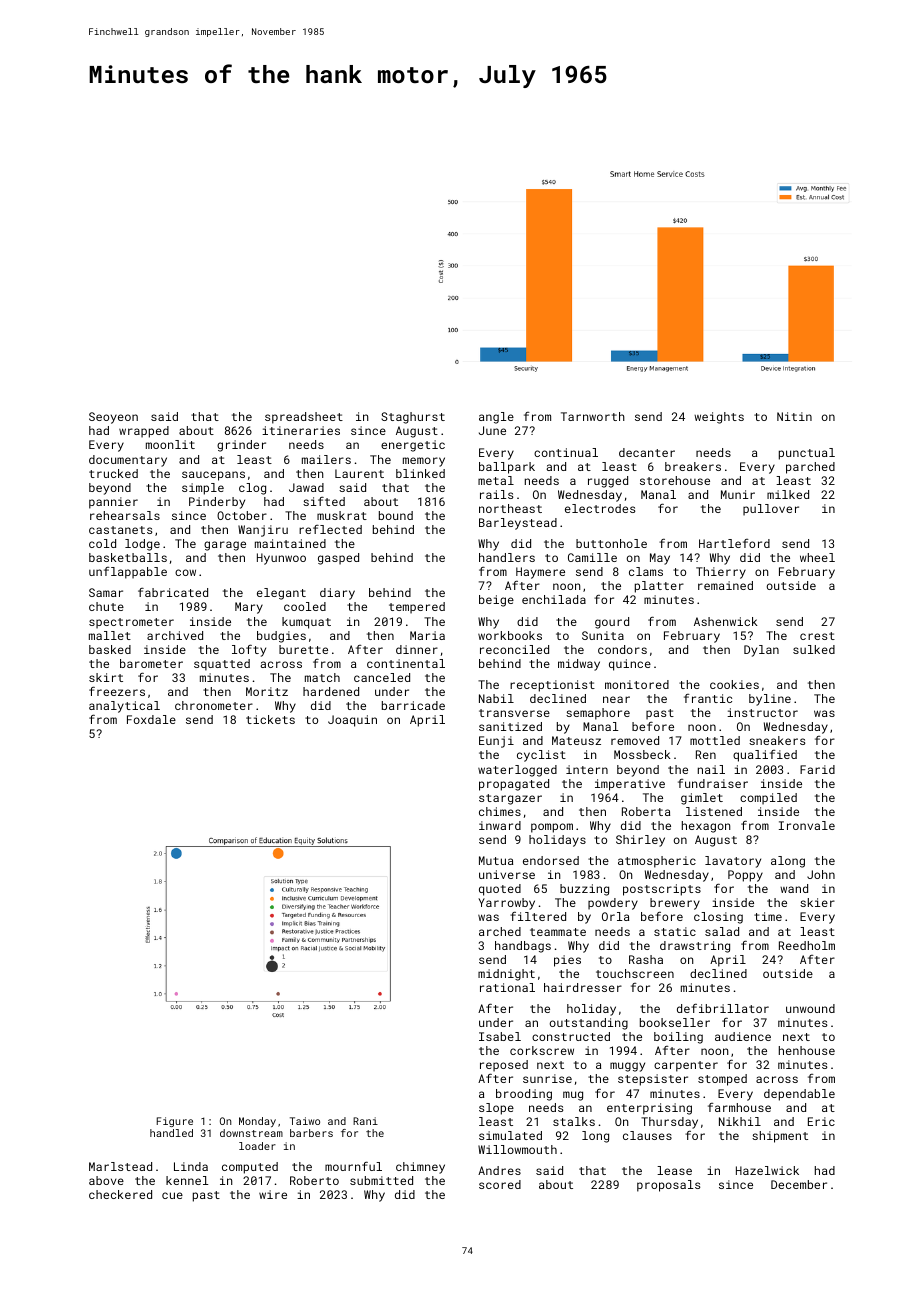 This document has height=1308, width=924. I want to click on unwound, so click(810, 1008).
